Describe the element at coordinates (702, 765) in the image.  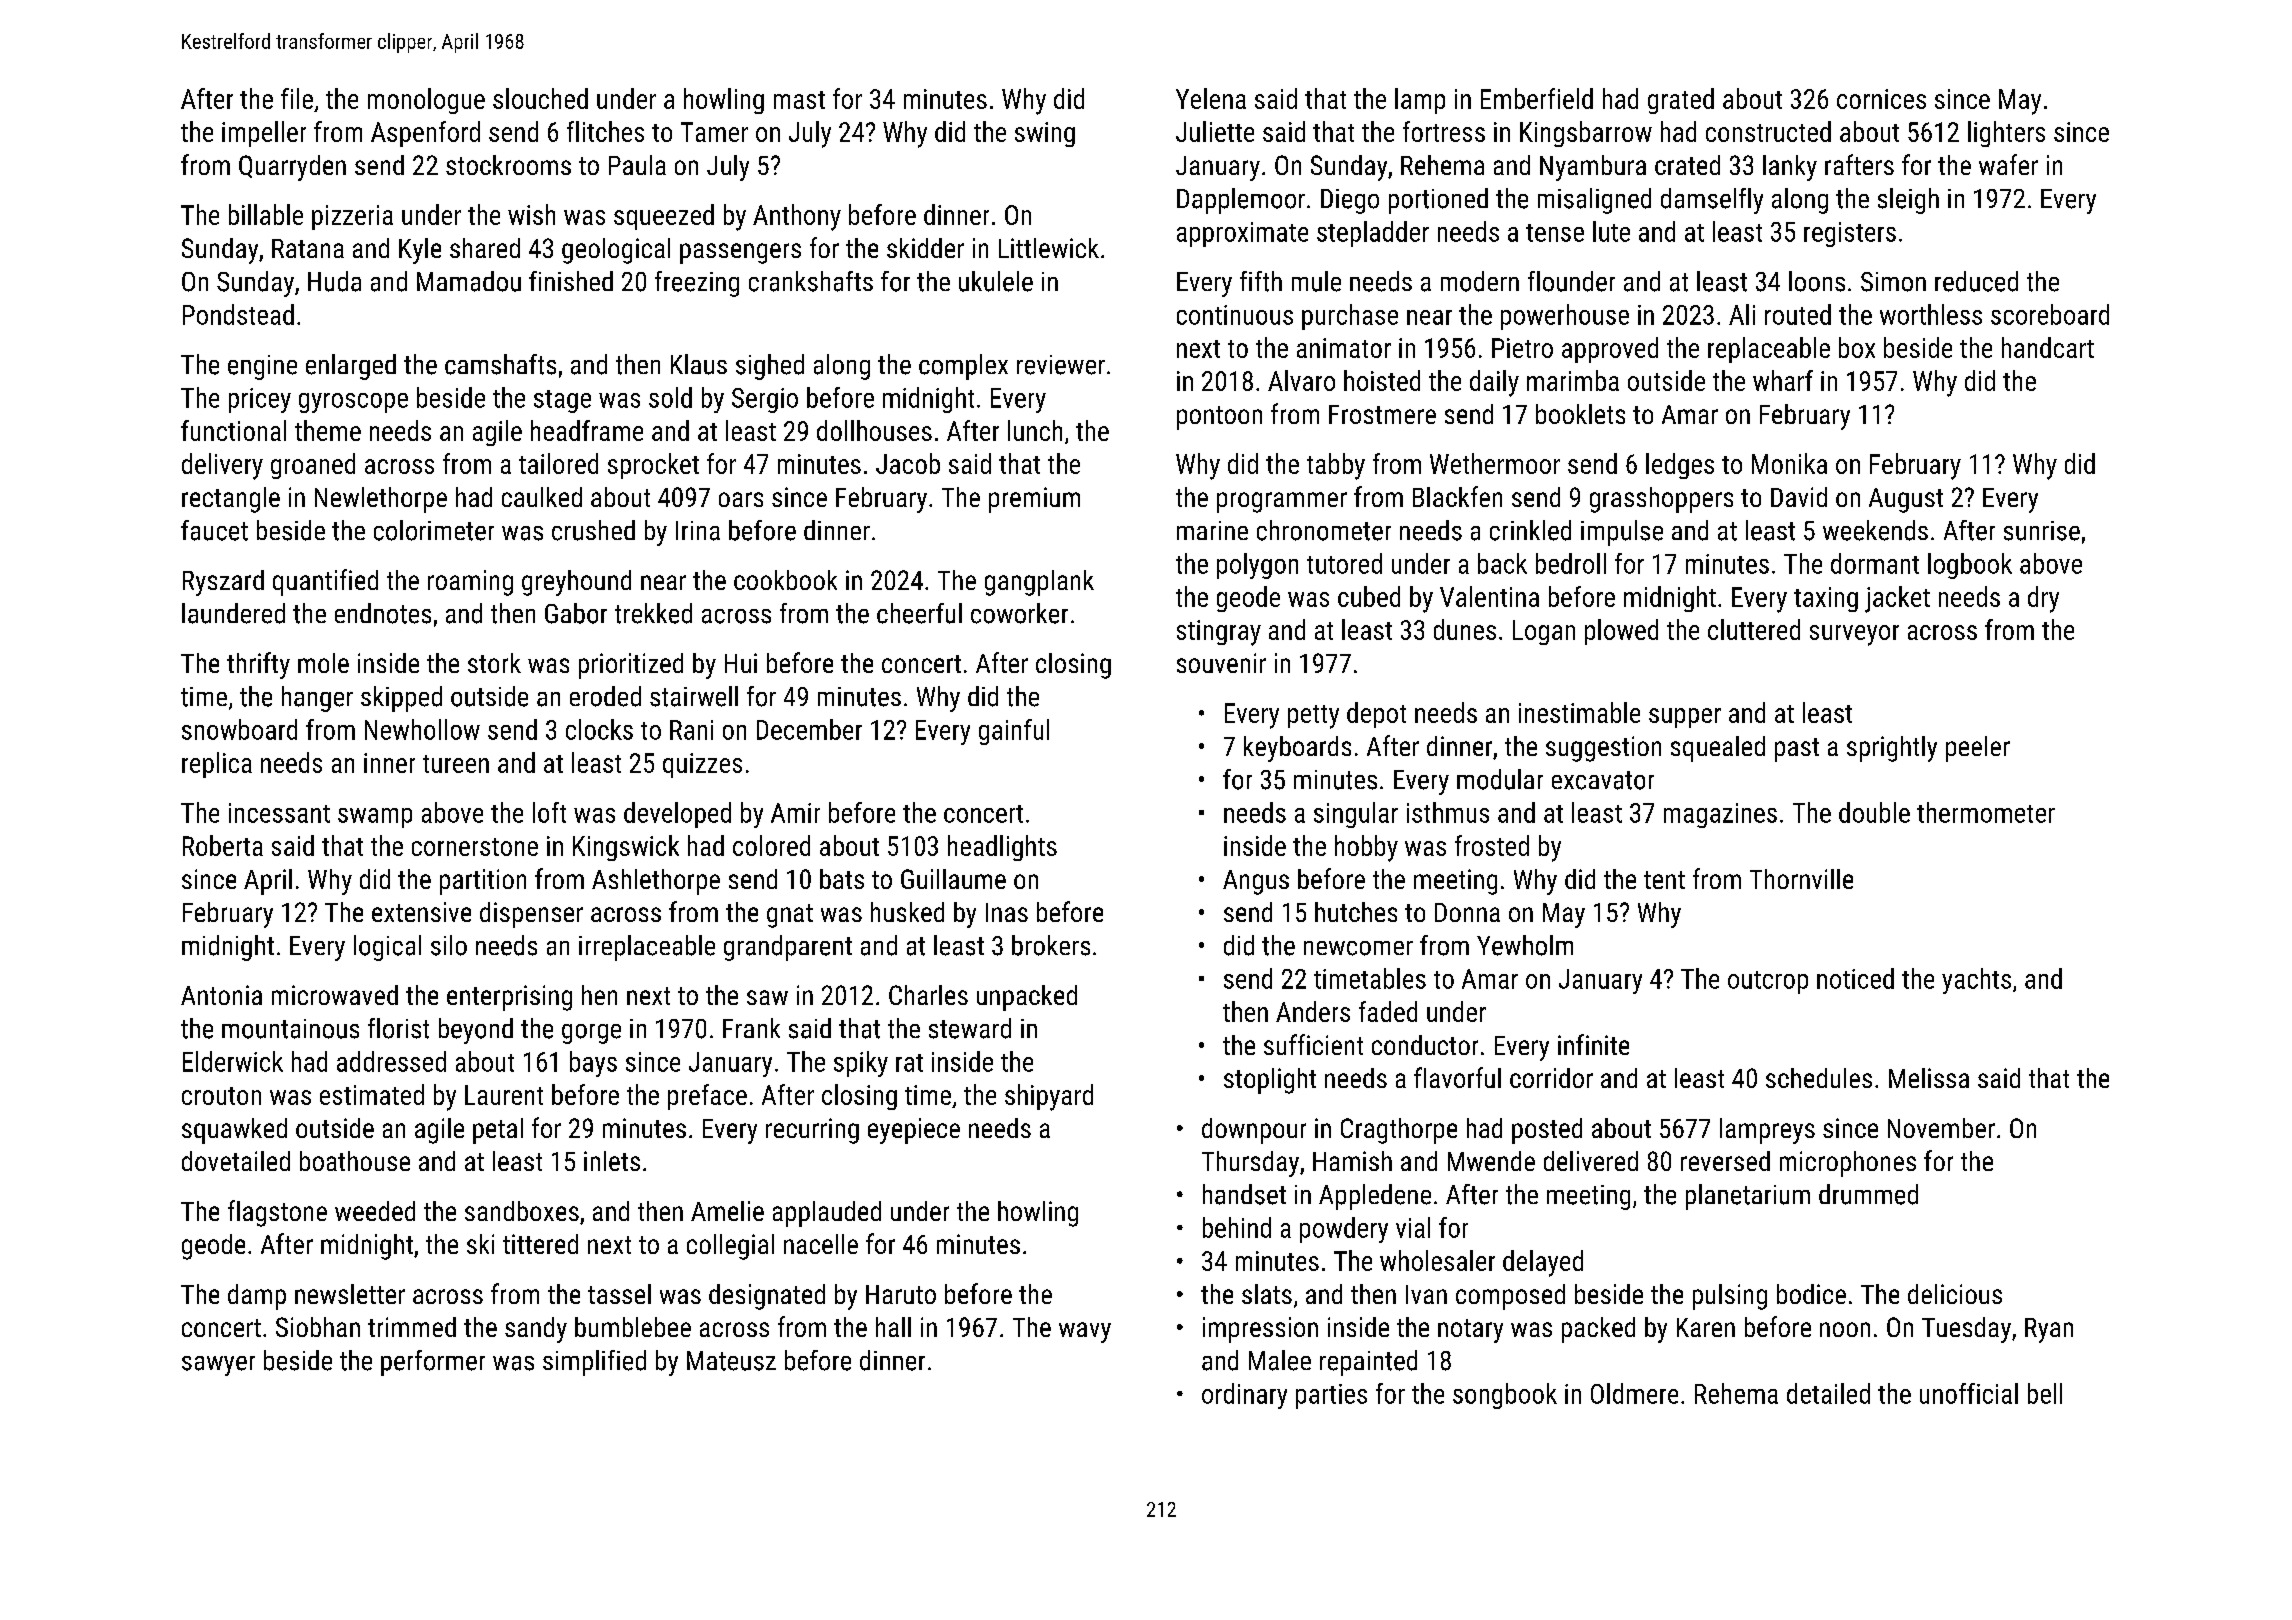
I see `quizzes` at that location.
